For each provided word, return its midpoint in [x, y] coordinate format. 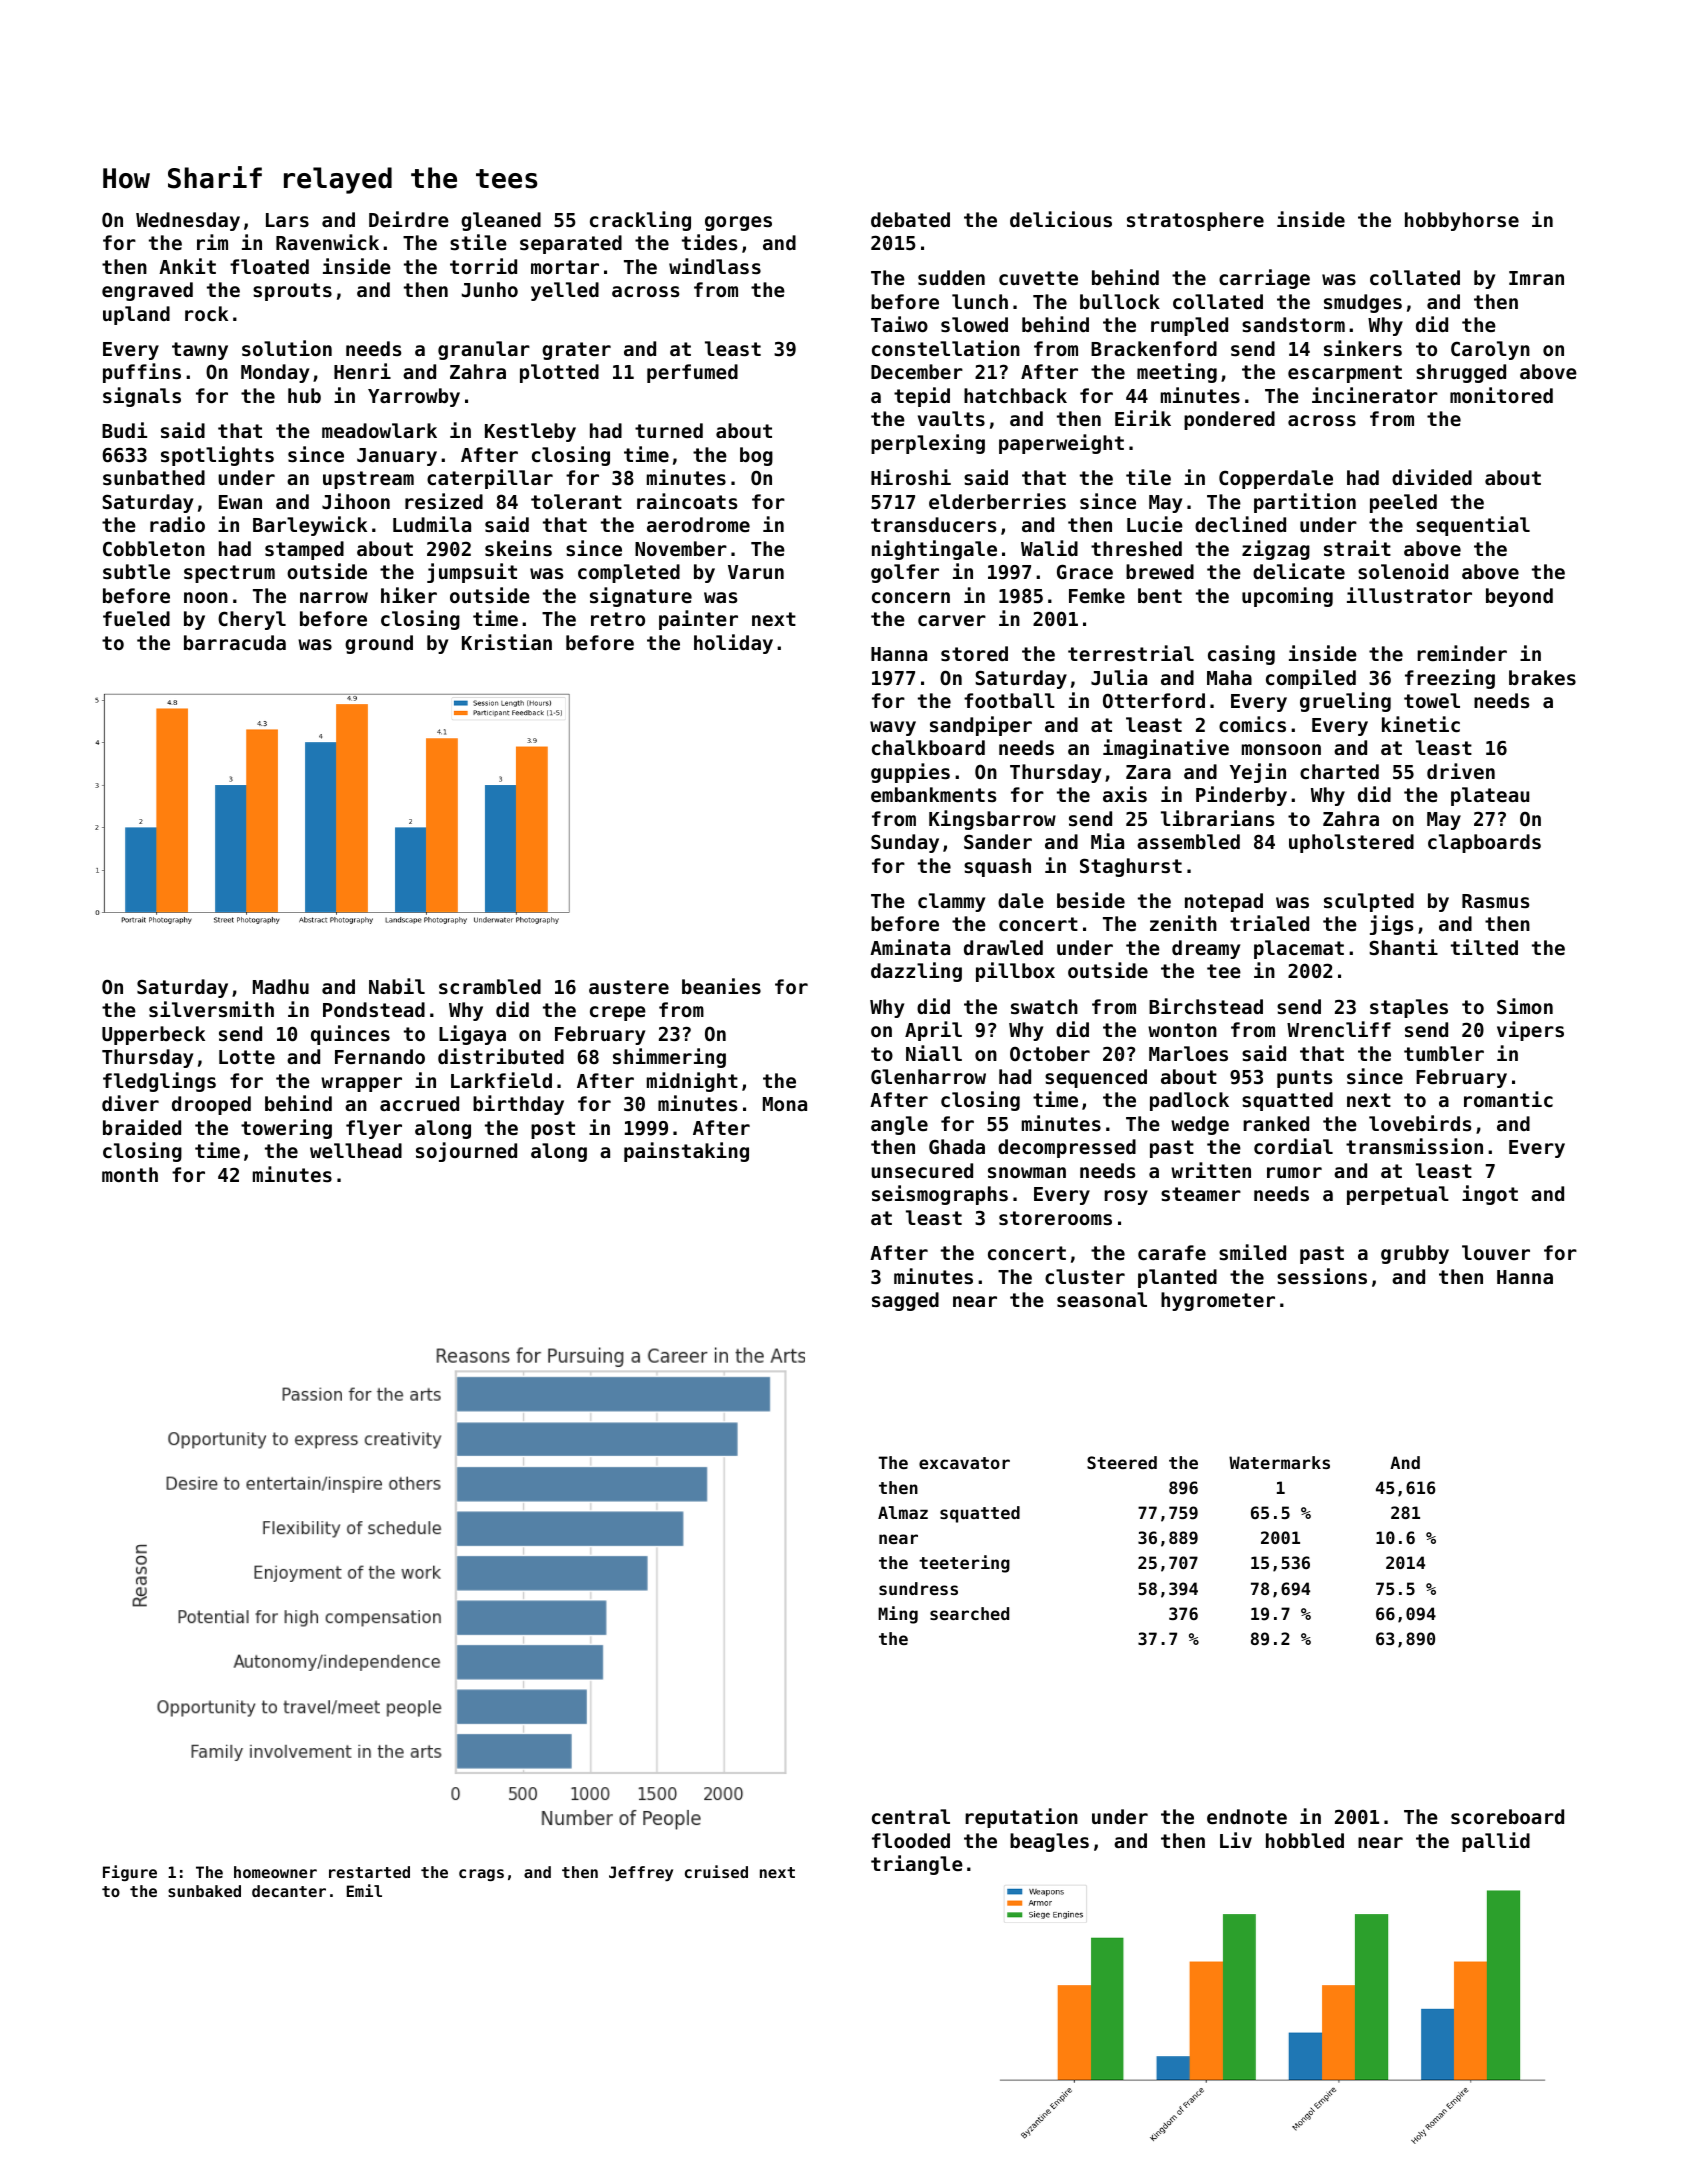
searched [969, 1613]
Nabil [397, 986]
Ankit [187, 266]
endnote [1247, 1816]
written [1211, 1170]
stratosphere [1195, 221]
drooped [211, 1105]
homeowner [275, 1872]
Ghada [957, 1146]
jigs [1391, 925]
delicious [1061, 219]
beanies [721, 986]
